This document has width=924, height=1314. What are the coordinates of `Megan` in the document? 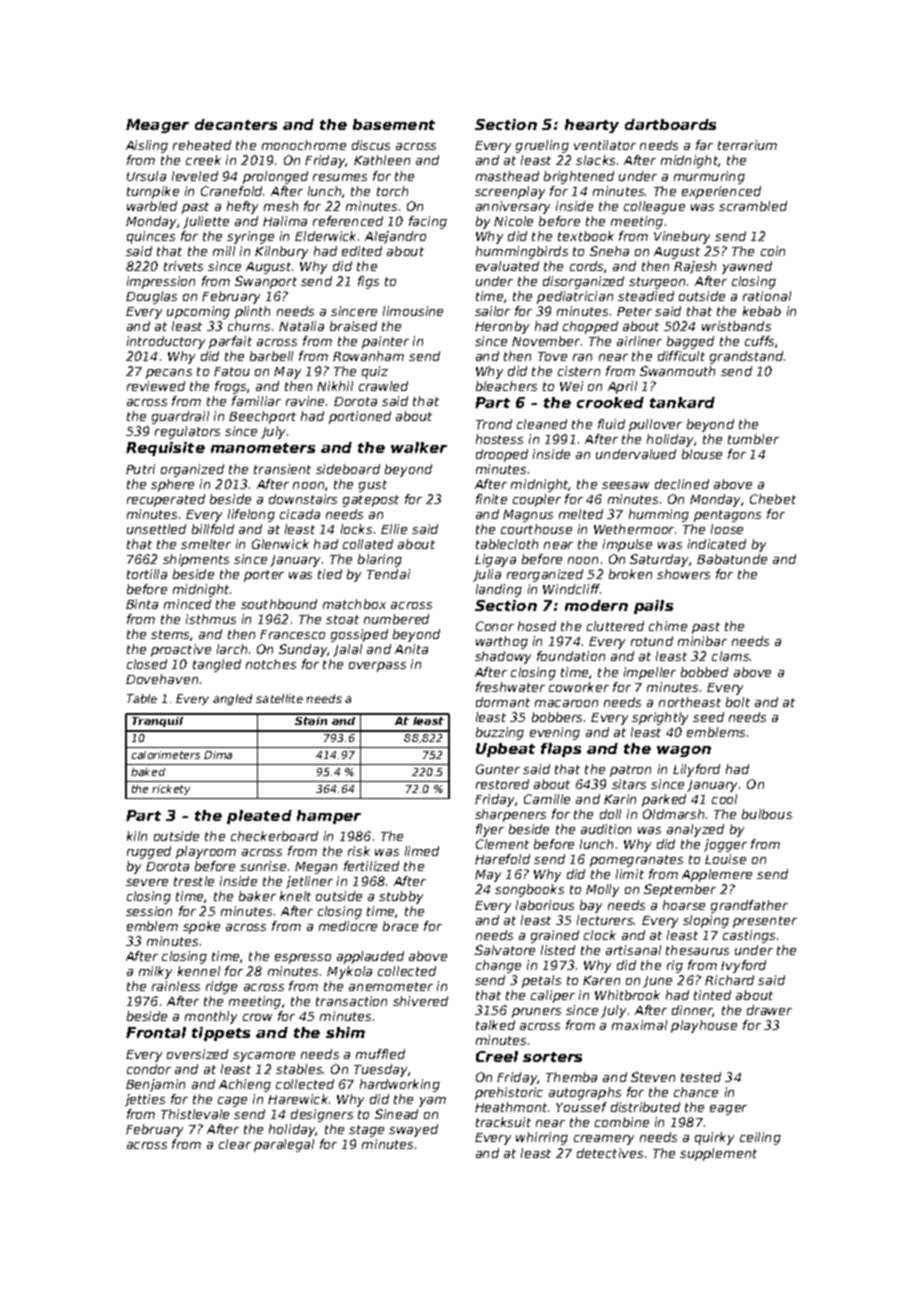 It's located at (316, 868).
